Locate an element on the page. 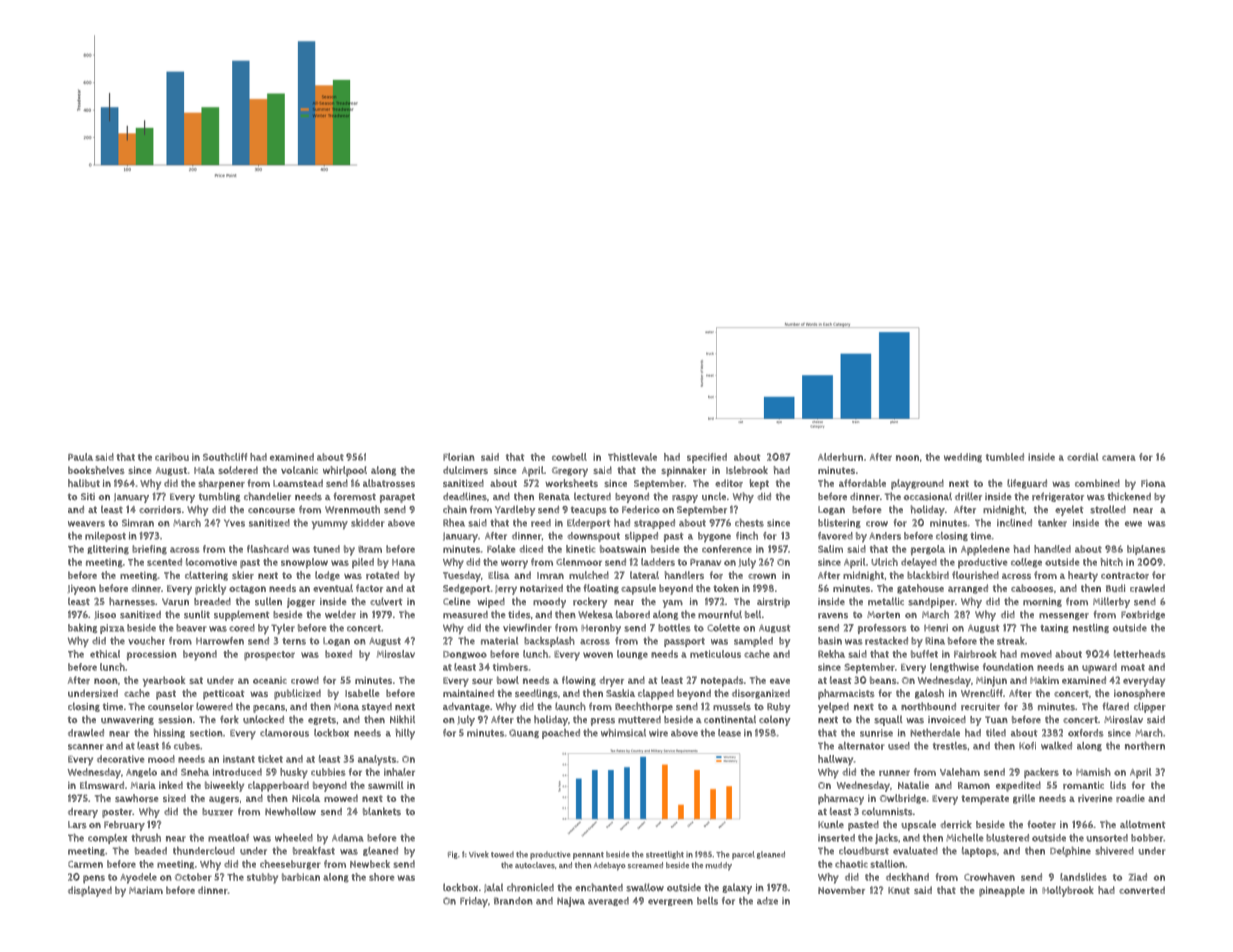 The width and height of the document is (1233, 952). milepost is located at coordinates (105, 537).
